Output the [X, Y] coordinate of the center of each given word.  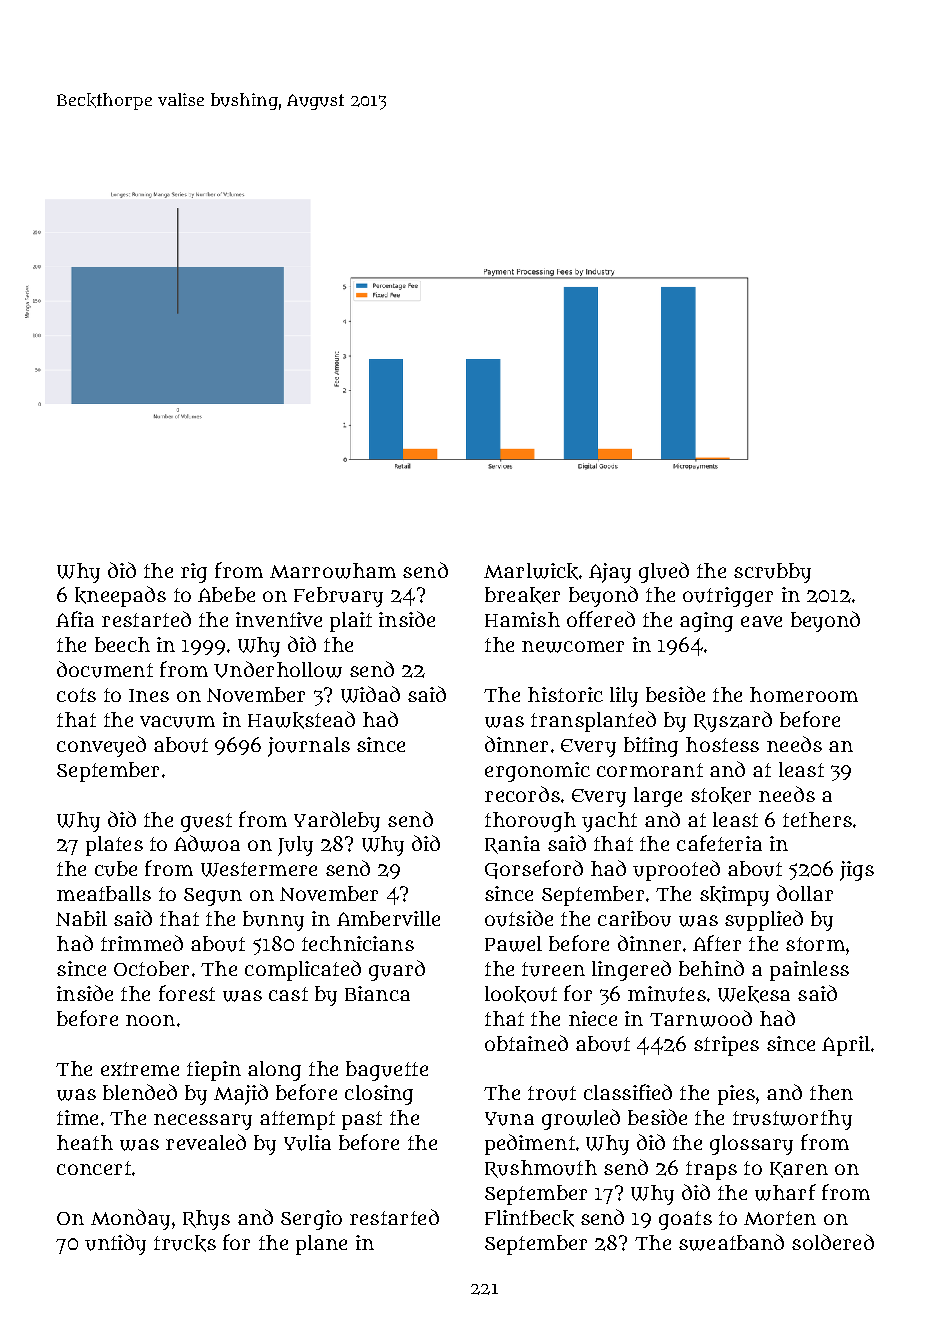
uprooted [676, 870]
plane [321, 1245]
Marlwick [531, 571]
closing [379, 1095]
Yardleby [337, 821]
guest [206, 822]
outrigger [728, 597]
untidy [115, 1244]
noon [150, 1020]
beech [122, 644]
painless [809, 971]
